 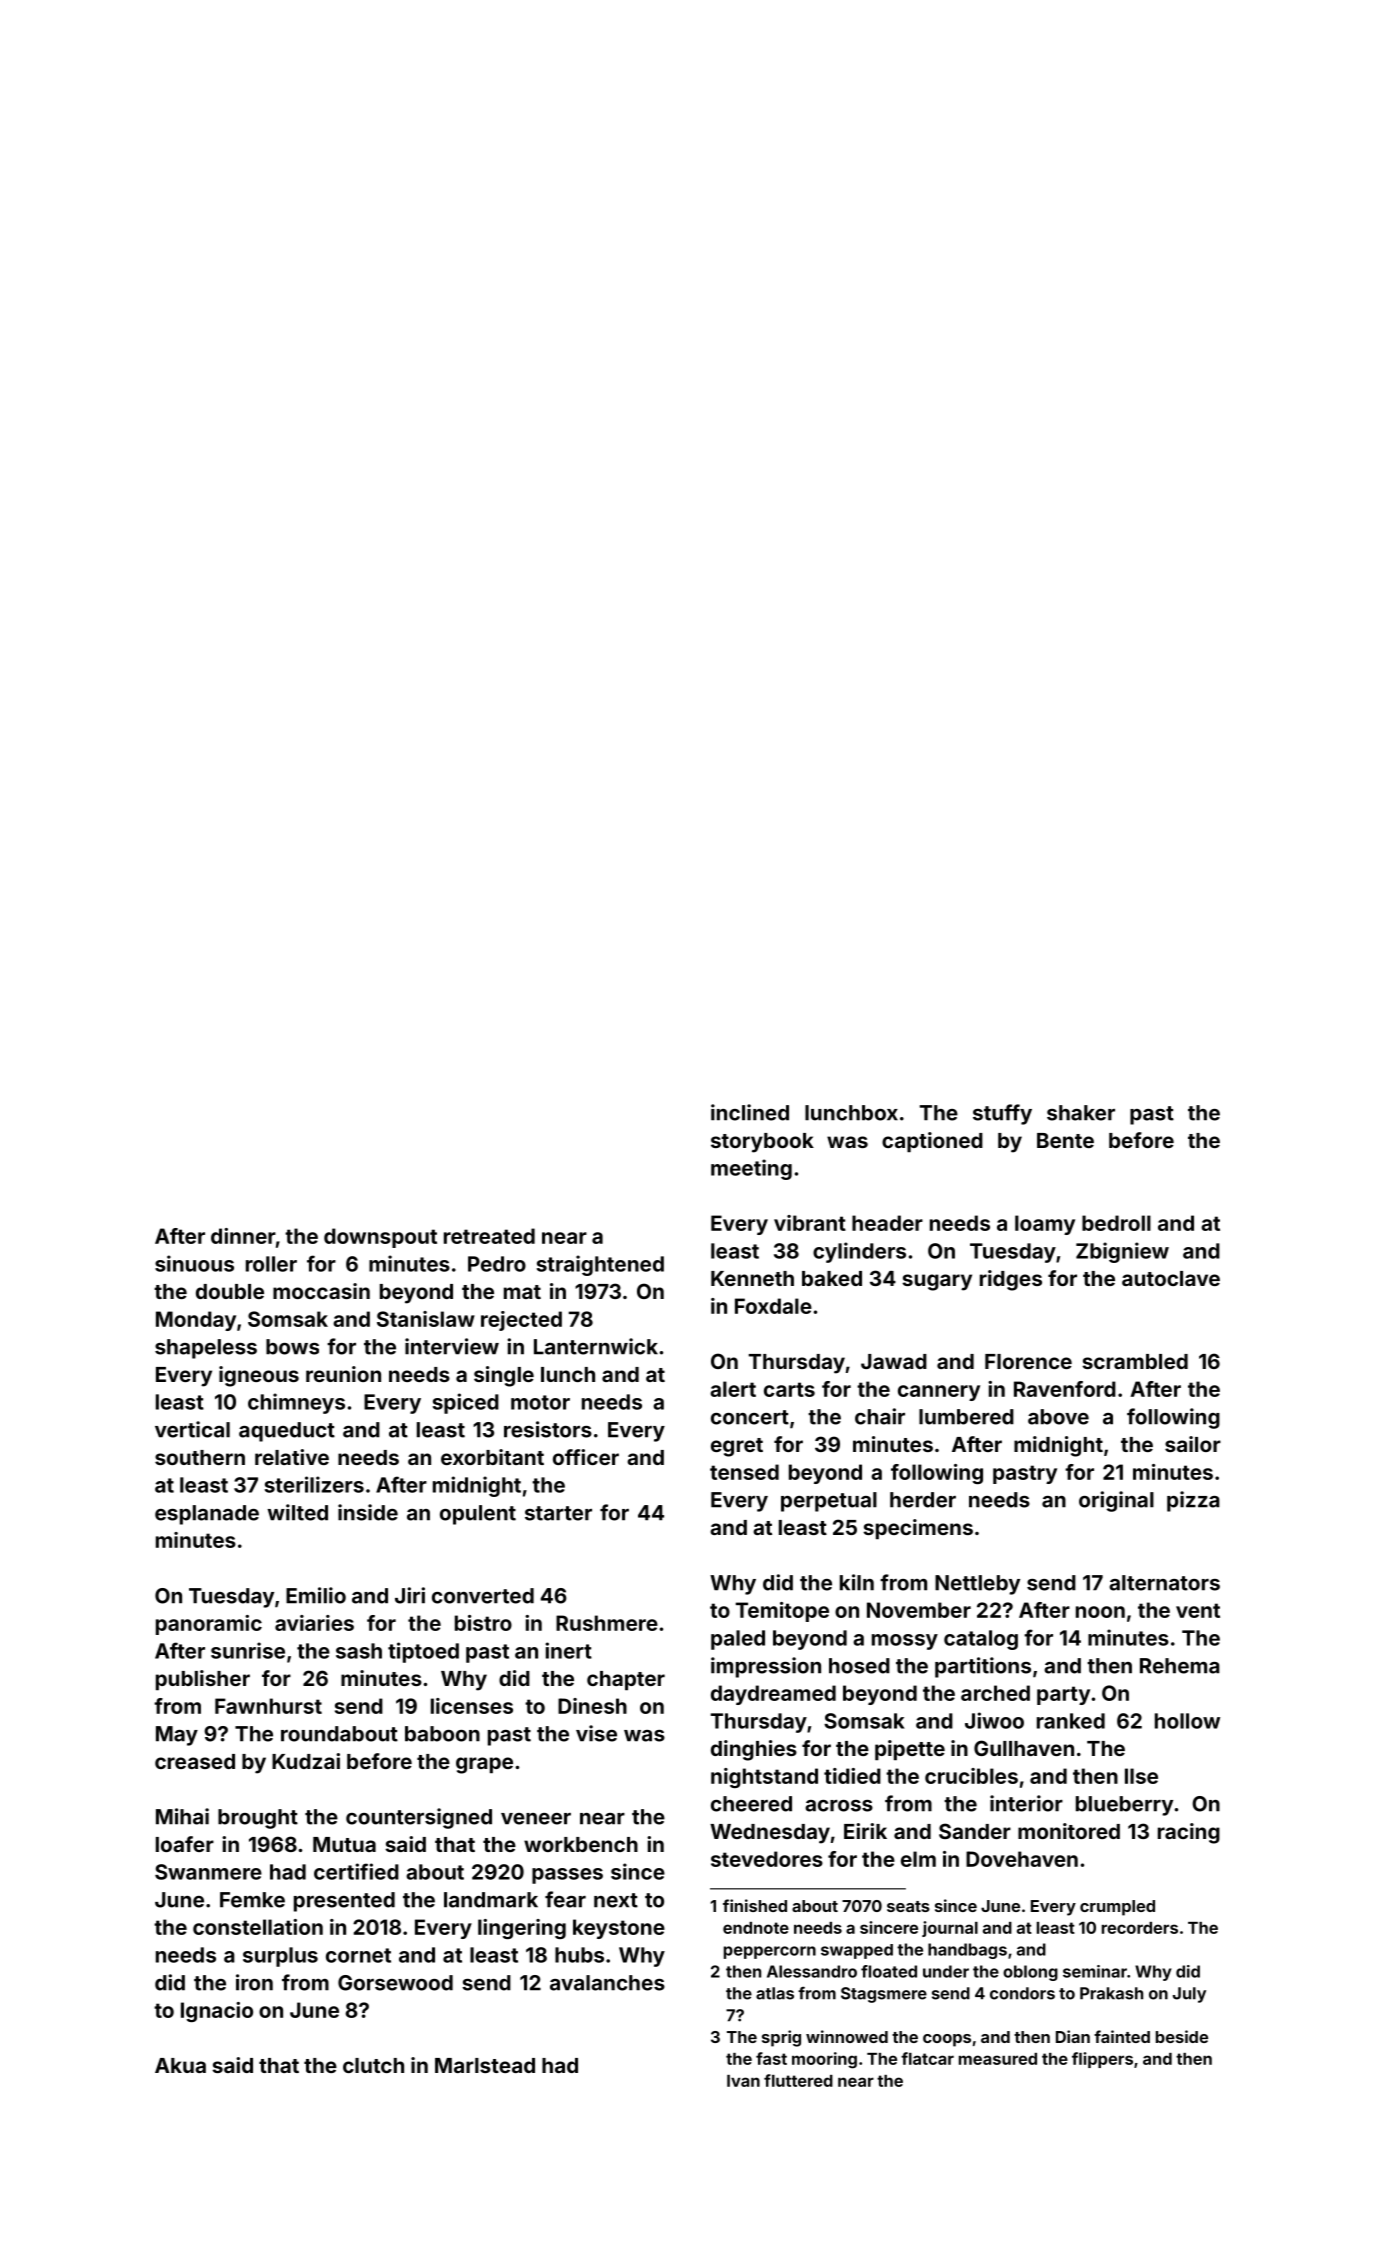 What do you see at coordinates (1171, 1278) in the screenshot?
I see `autoclave` at bounding box center [1171, 1278].
